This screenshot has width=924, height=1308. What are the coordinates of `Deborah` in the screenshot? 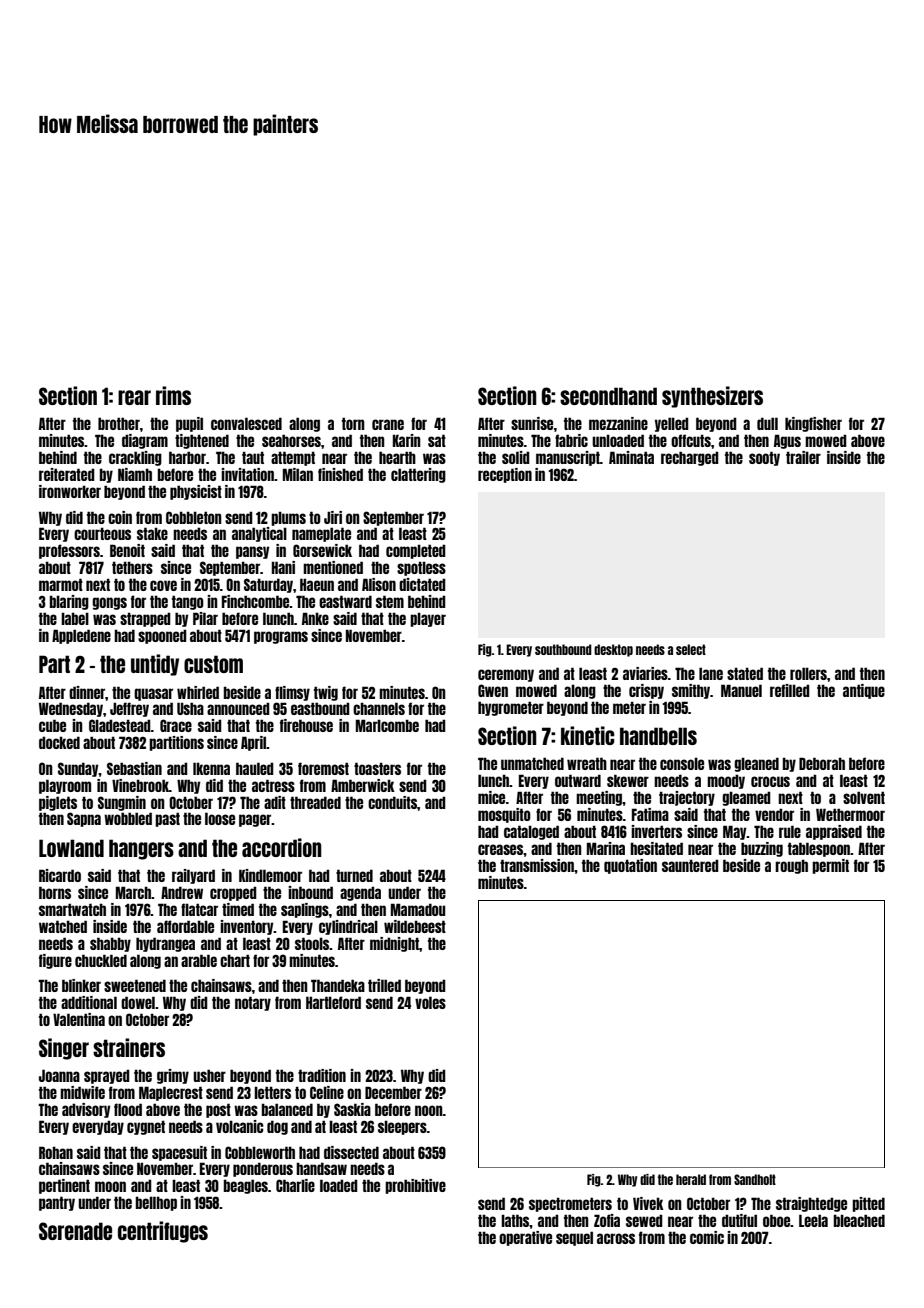 It's located at (822, 763).
